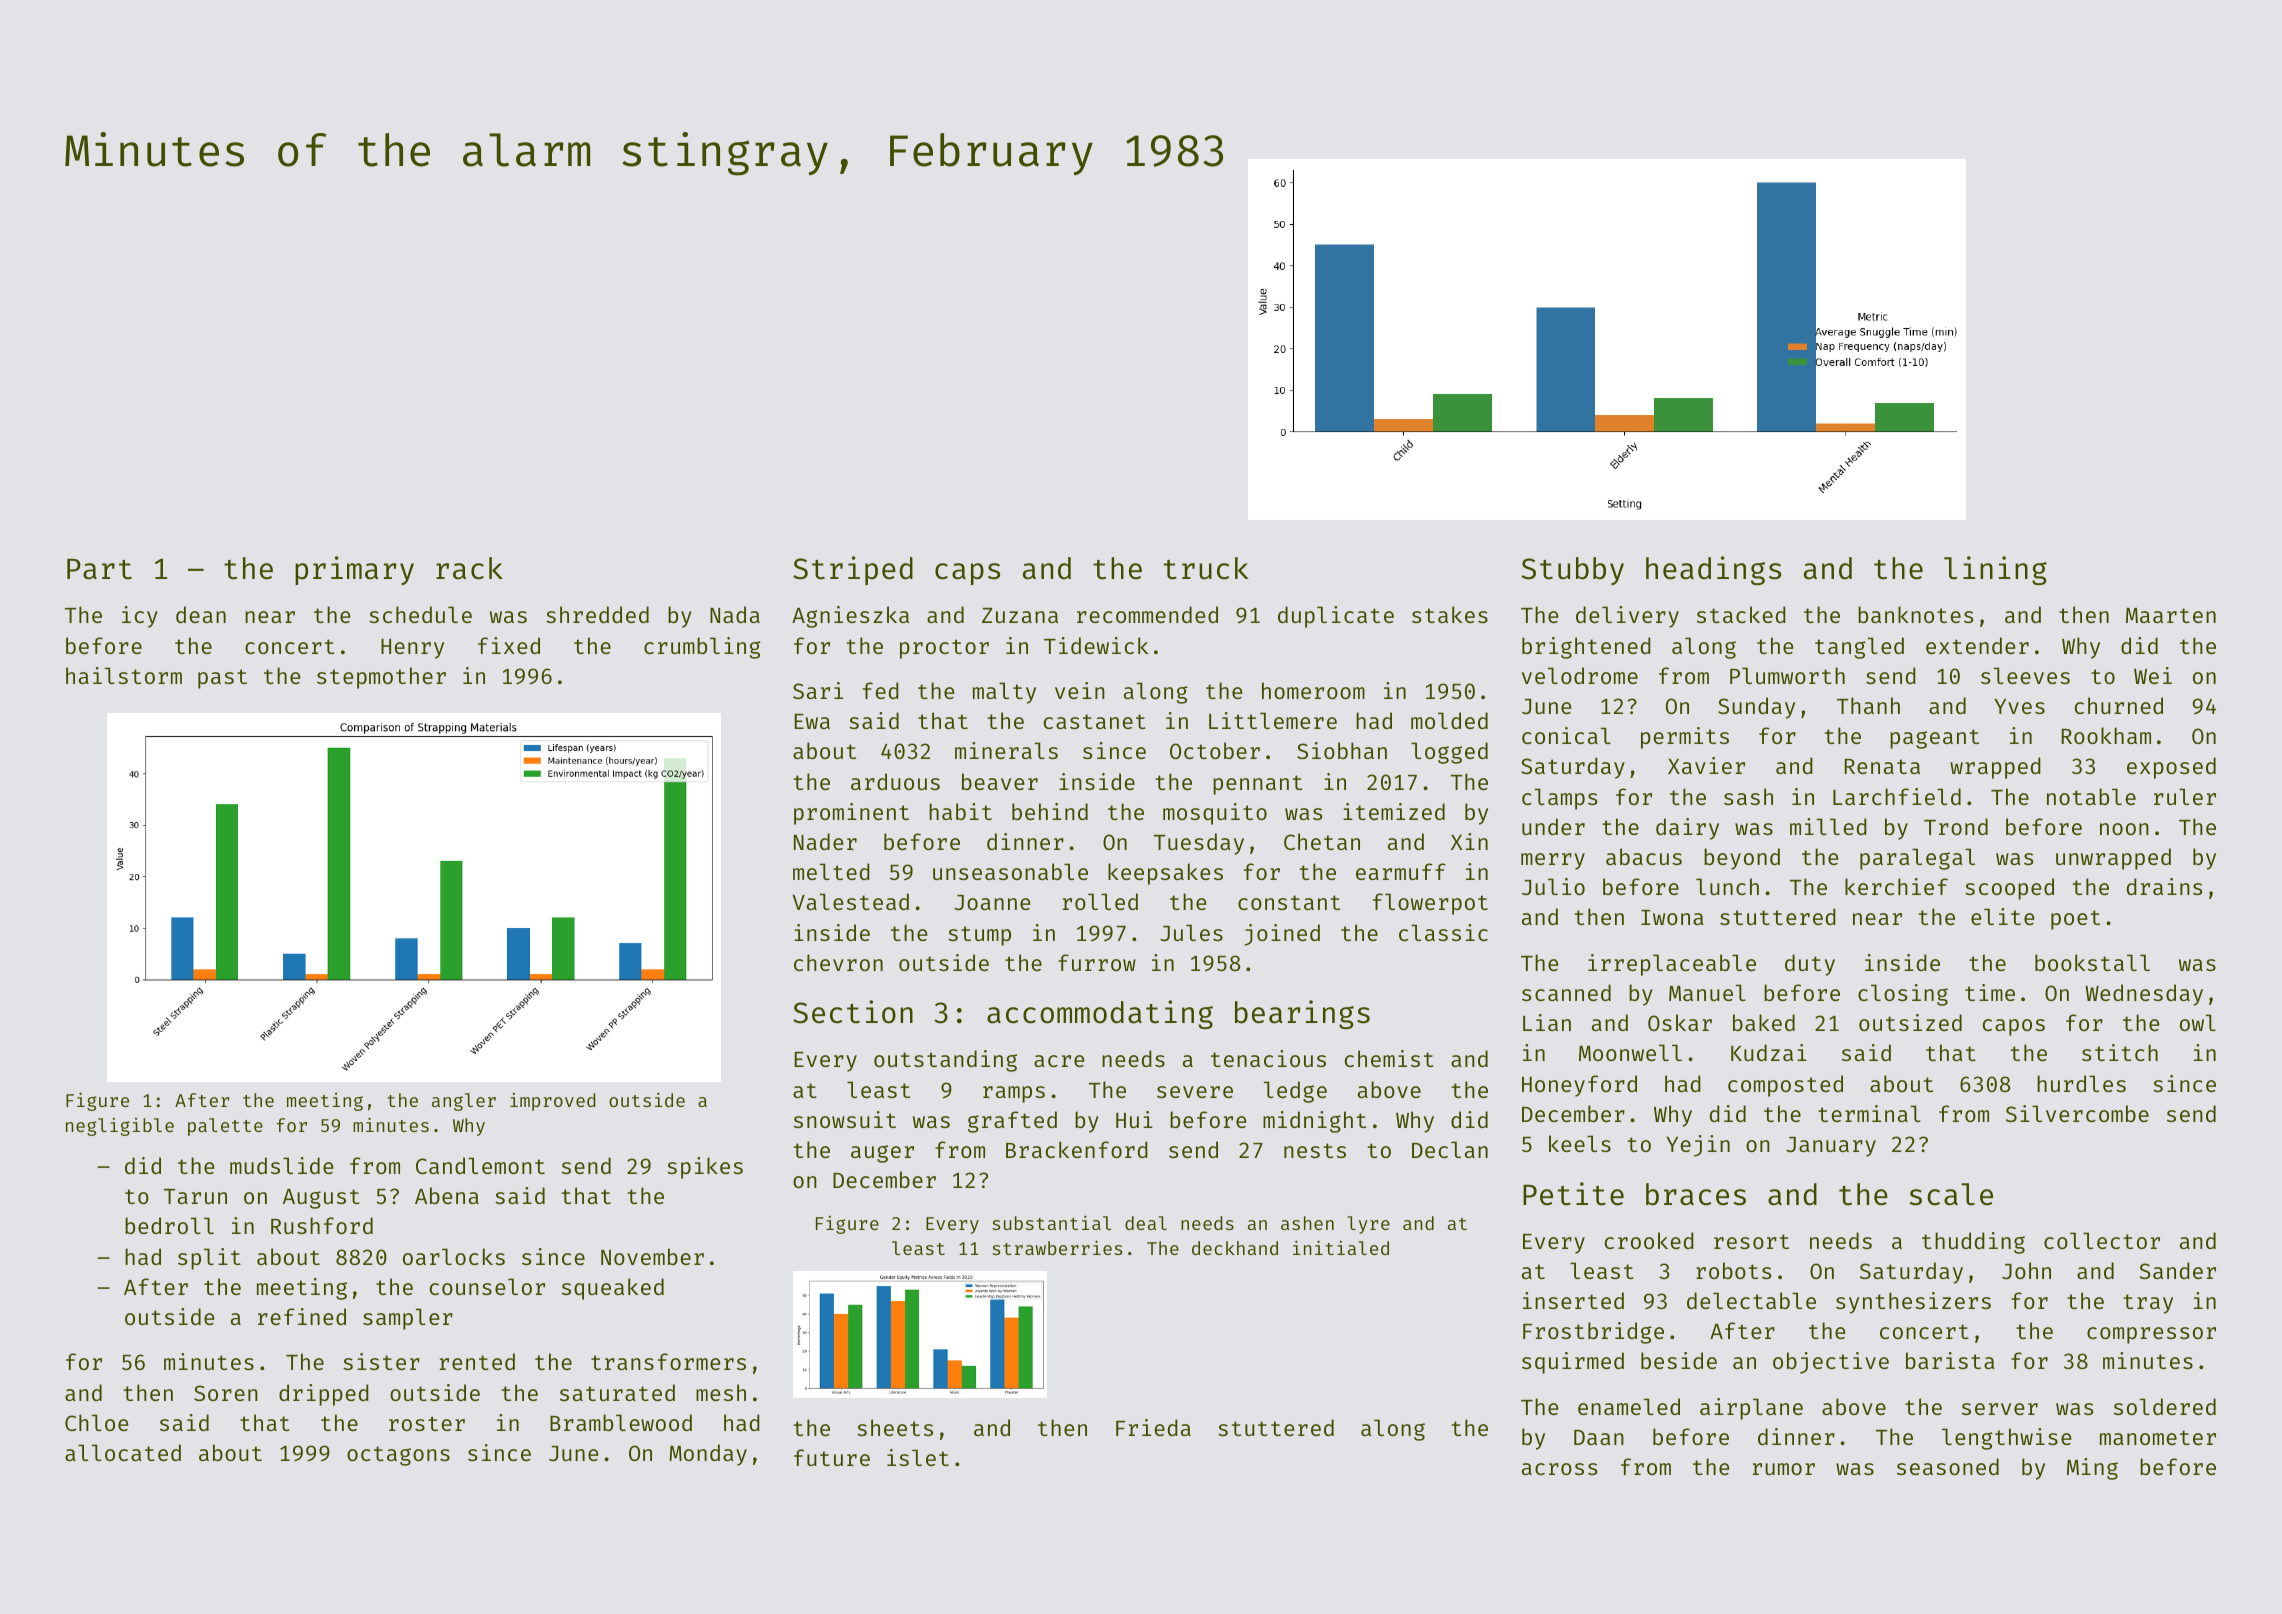 The width and height of the document is (2282, 1614). Describe the element at coordinates (1006, 750) in the document. I see `minerals` at that location.
